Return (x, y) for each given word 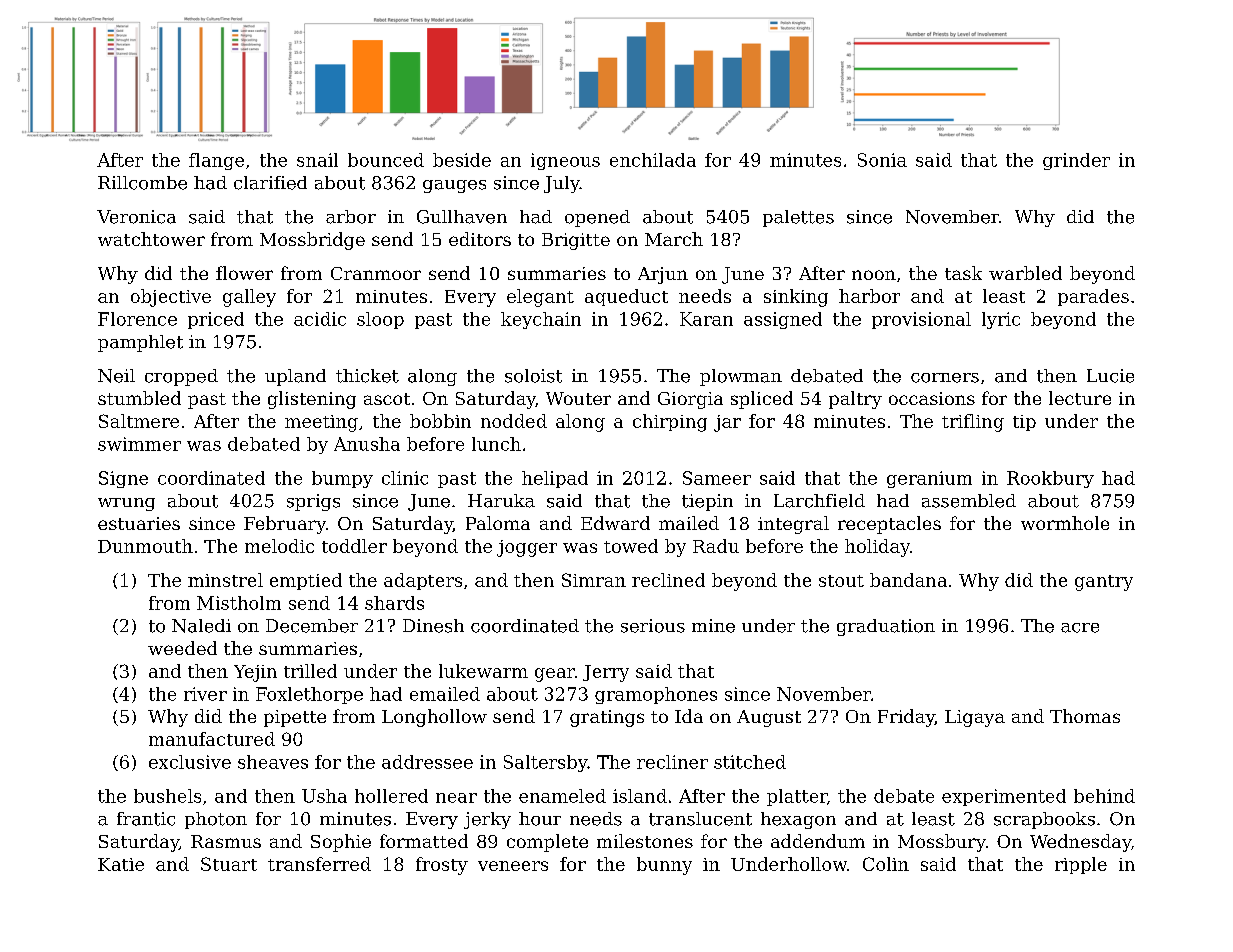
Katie (121, 864)
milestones (645, 841)
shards (394, 603)
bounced (386, 160)
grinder (1076, 161)
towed (631, 546)
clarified (270, 183)
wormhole (1065, 523)
